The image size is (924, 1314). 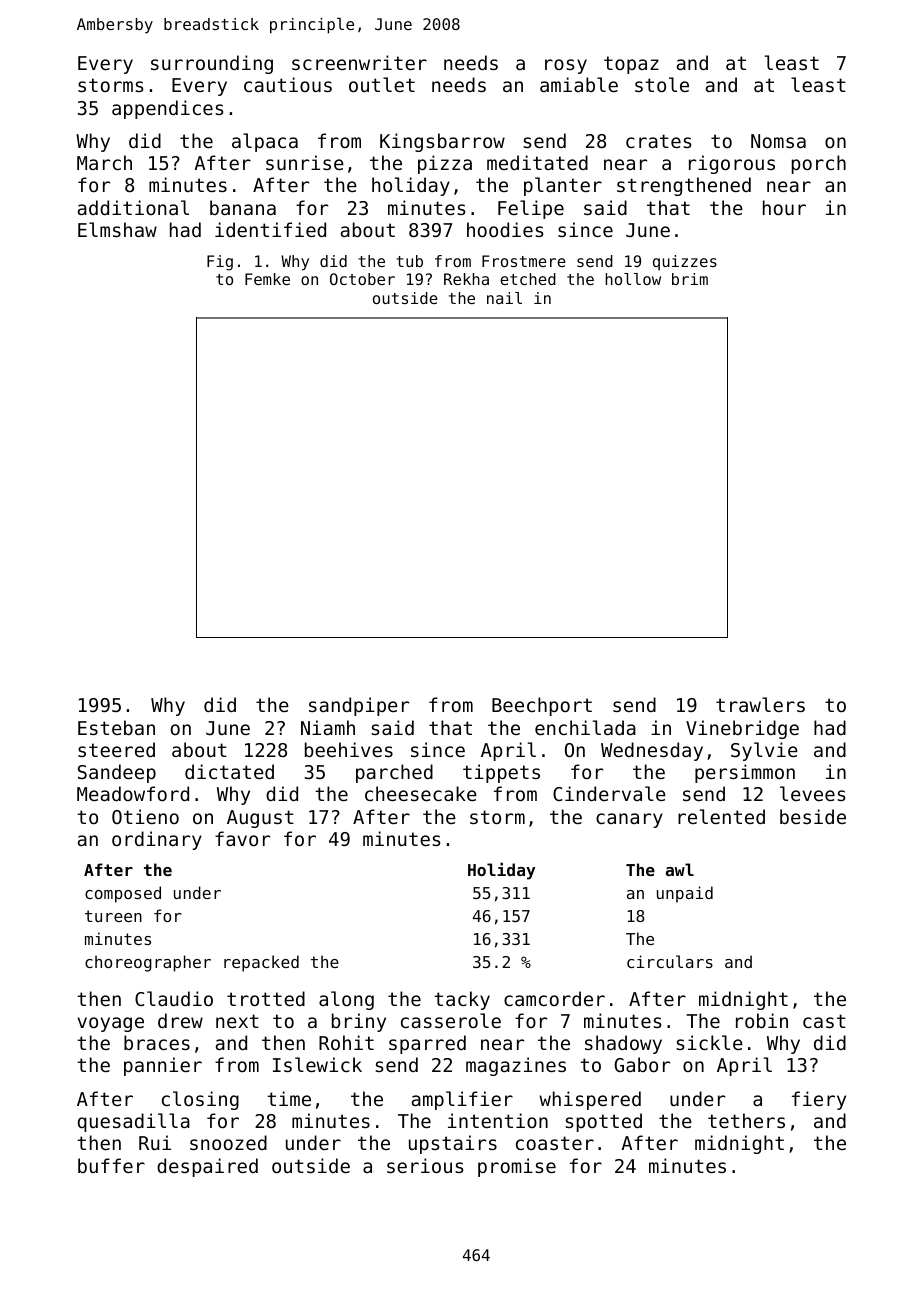 I want to click on Femke, so click(x=267, y=279).
